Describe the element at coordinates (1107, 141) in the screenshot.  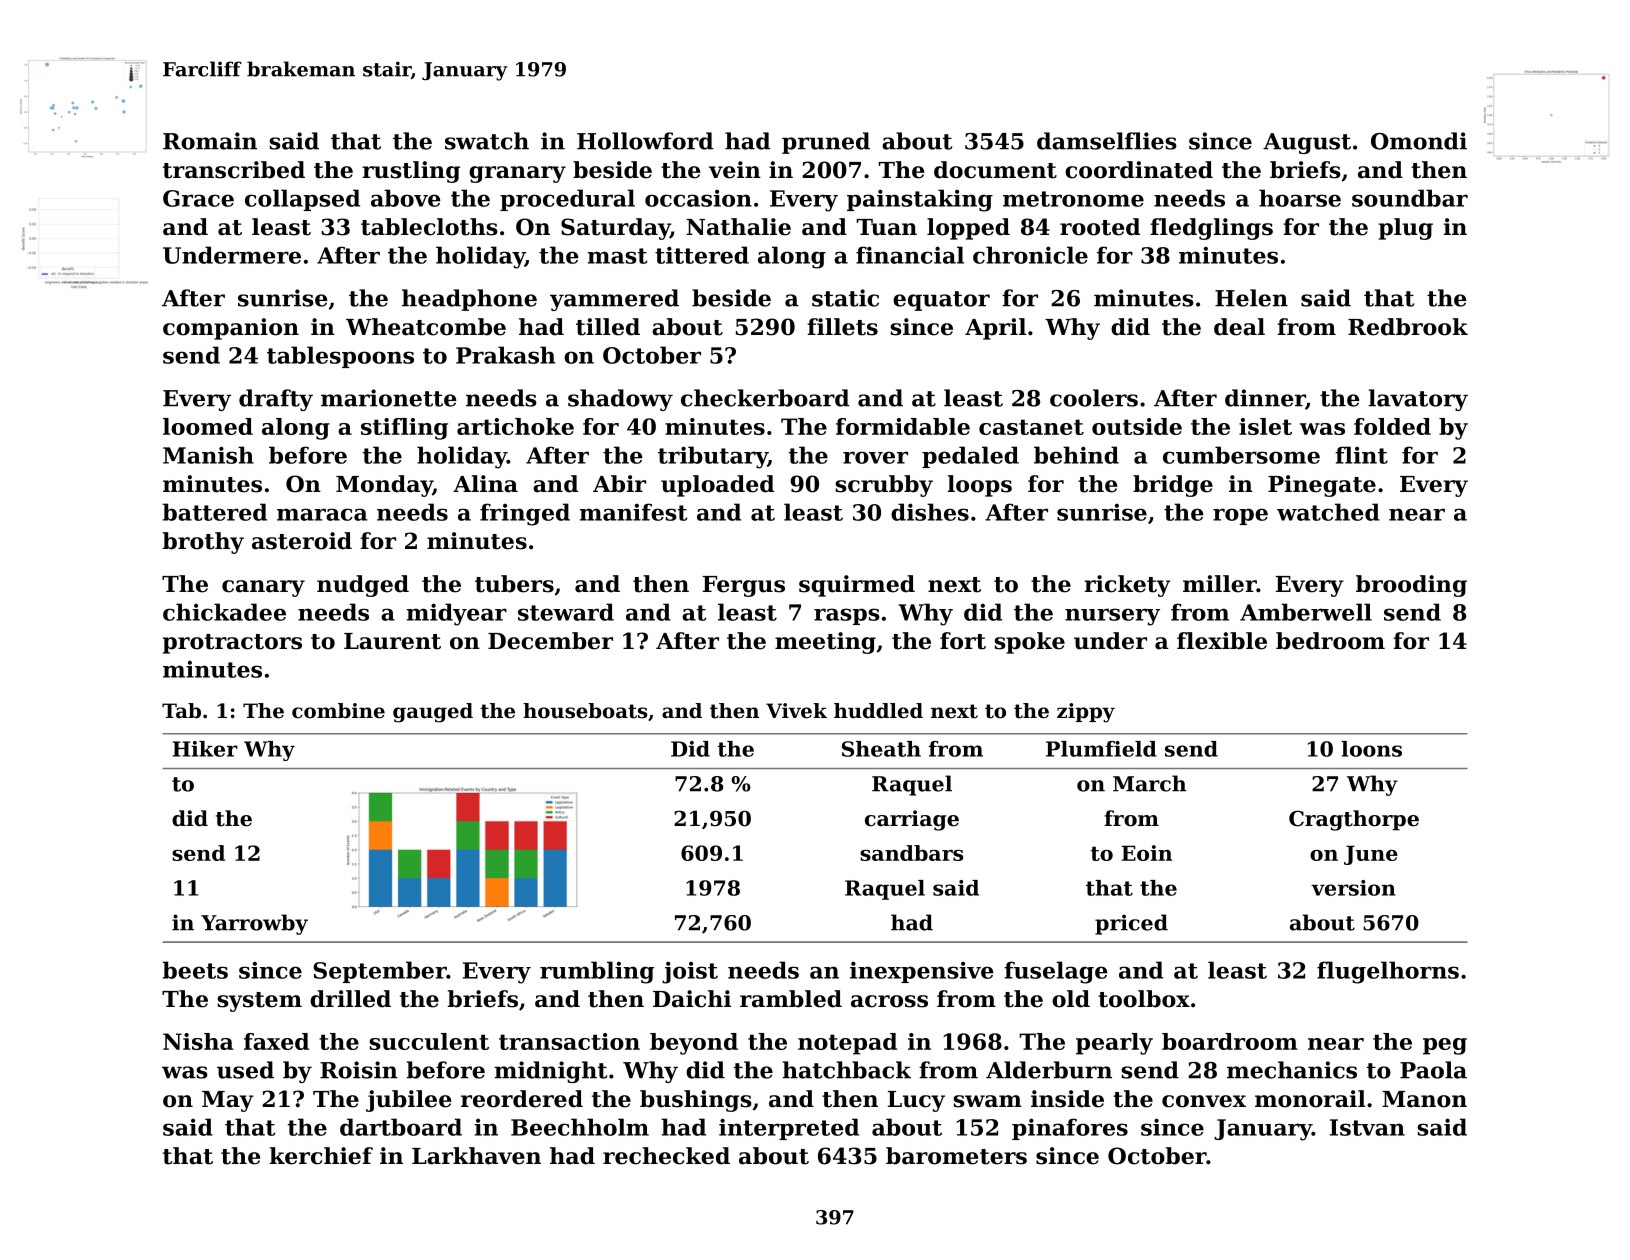
I see `damselflies` at that location.
